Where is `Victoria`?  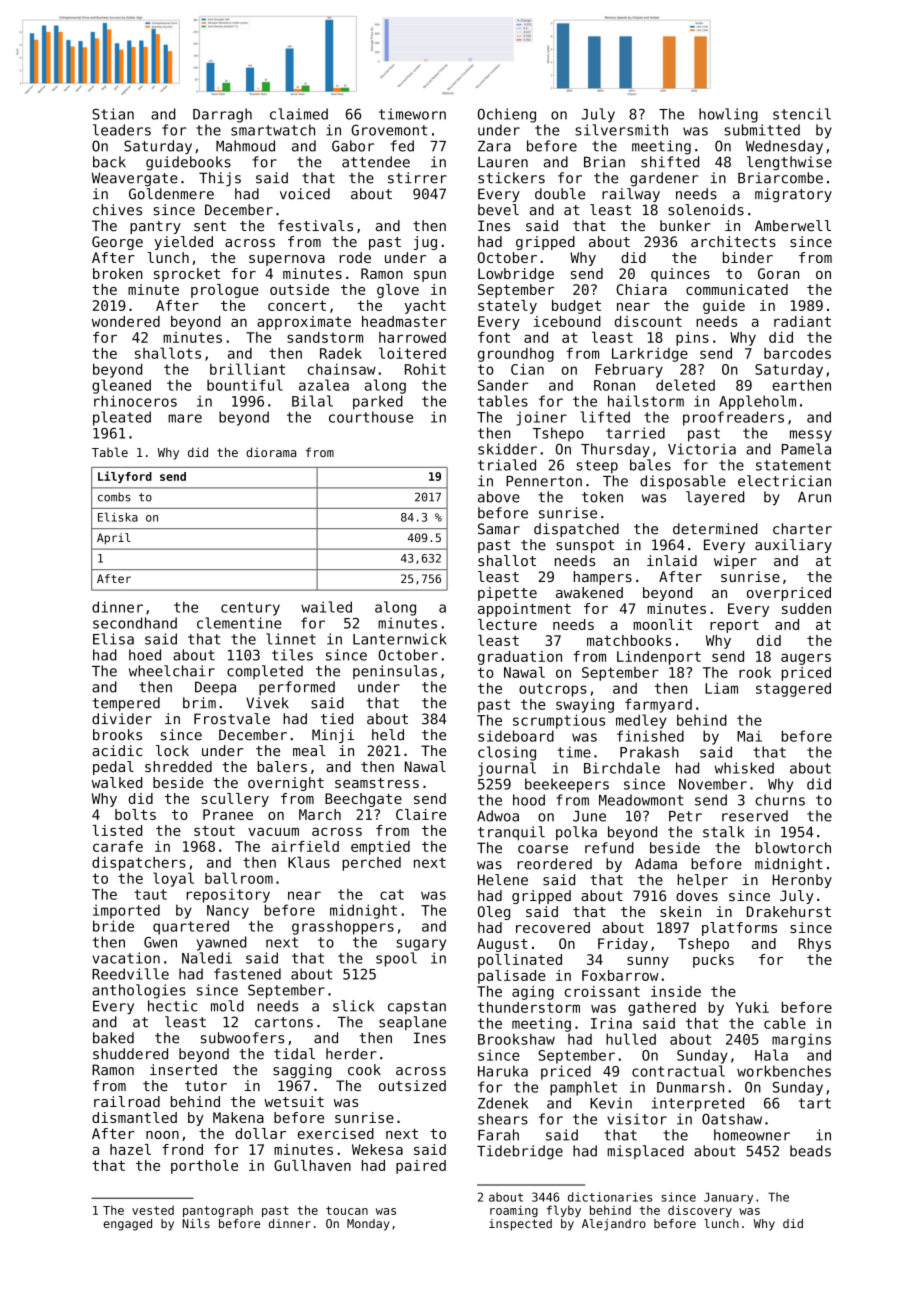 Victoria is located at coordinates (702, 449).
